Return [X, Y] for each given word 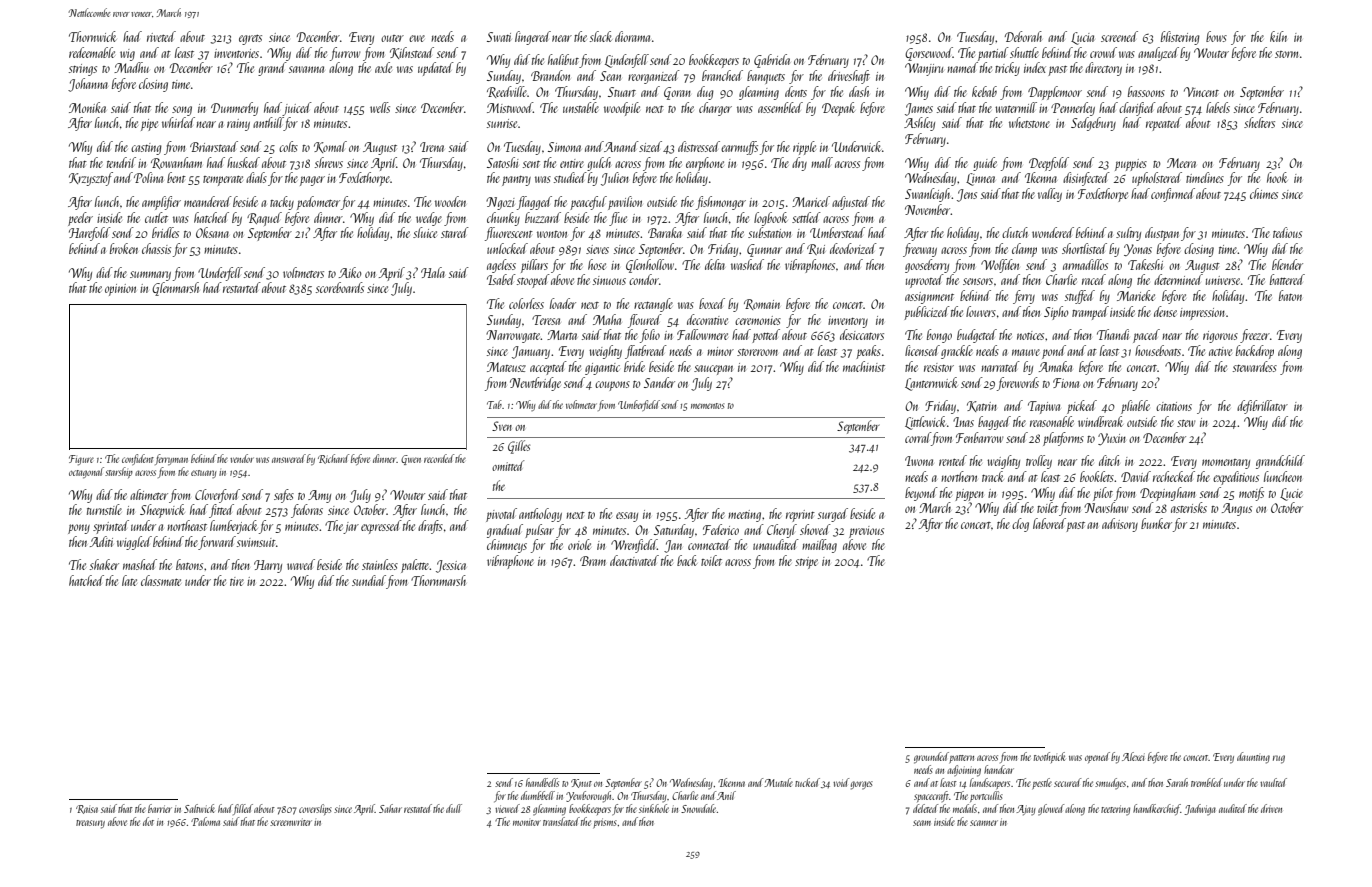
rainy [238, 125]
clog [1020, 525]
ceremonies [758, 320]
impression [1202, 314]
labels [1218, 107]
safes [284, 496]
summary [150, 276]
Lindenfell [627, 61]
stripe [806, 563]
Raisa [87, 809]
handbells [542, 782]
